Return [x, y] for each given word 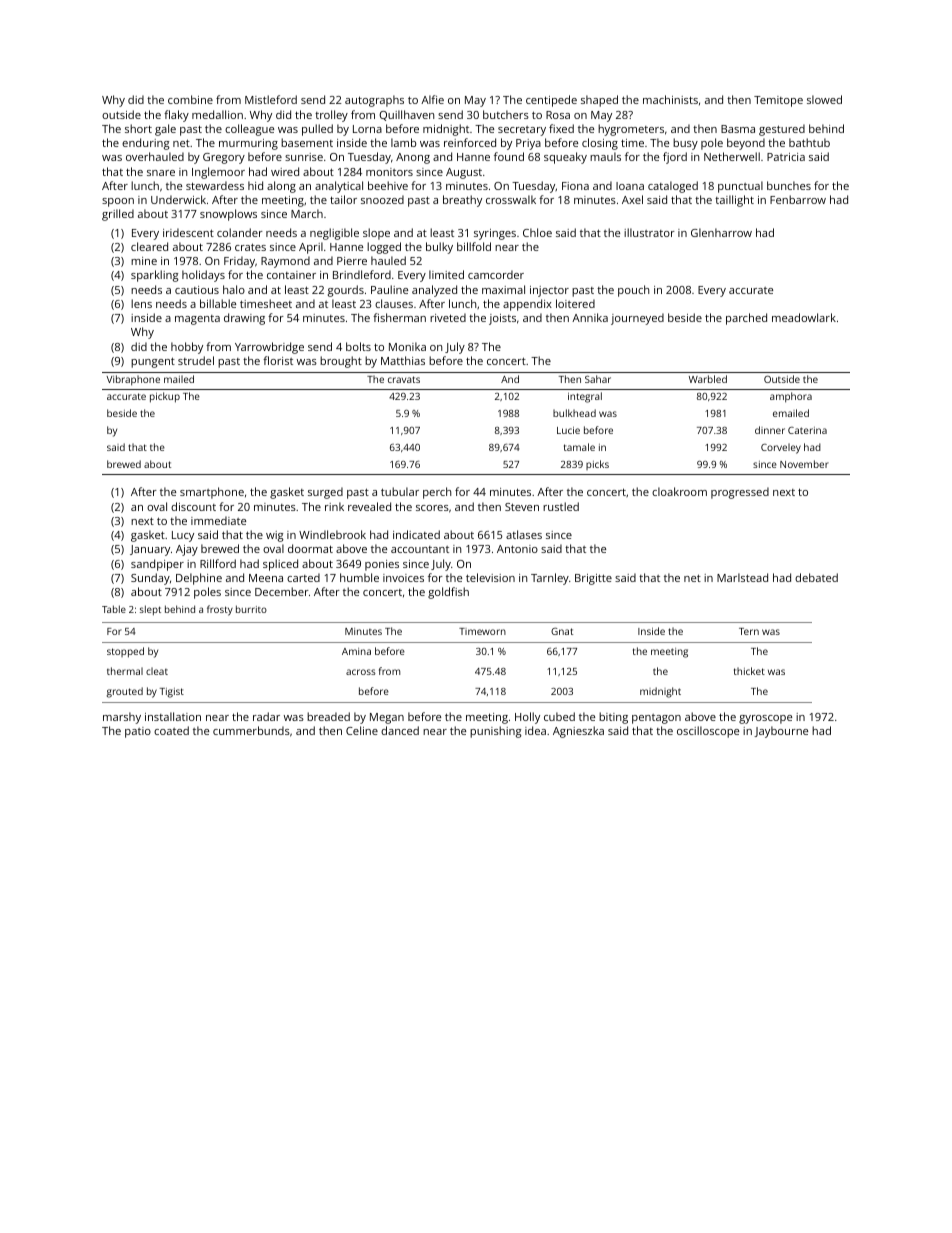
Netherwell [732, 156]
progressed [740, 493]
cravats [404, 379]
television [490, 577]
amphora [791, 397]
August [464, 173]
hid [255, 185]
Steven [522, 507]
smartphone [212, 493]
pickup [165, 397]
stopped [125, 652]
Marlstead [742, 577]
